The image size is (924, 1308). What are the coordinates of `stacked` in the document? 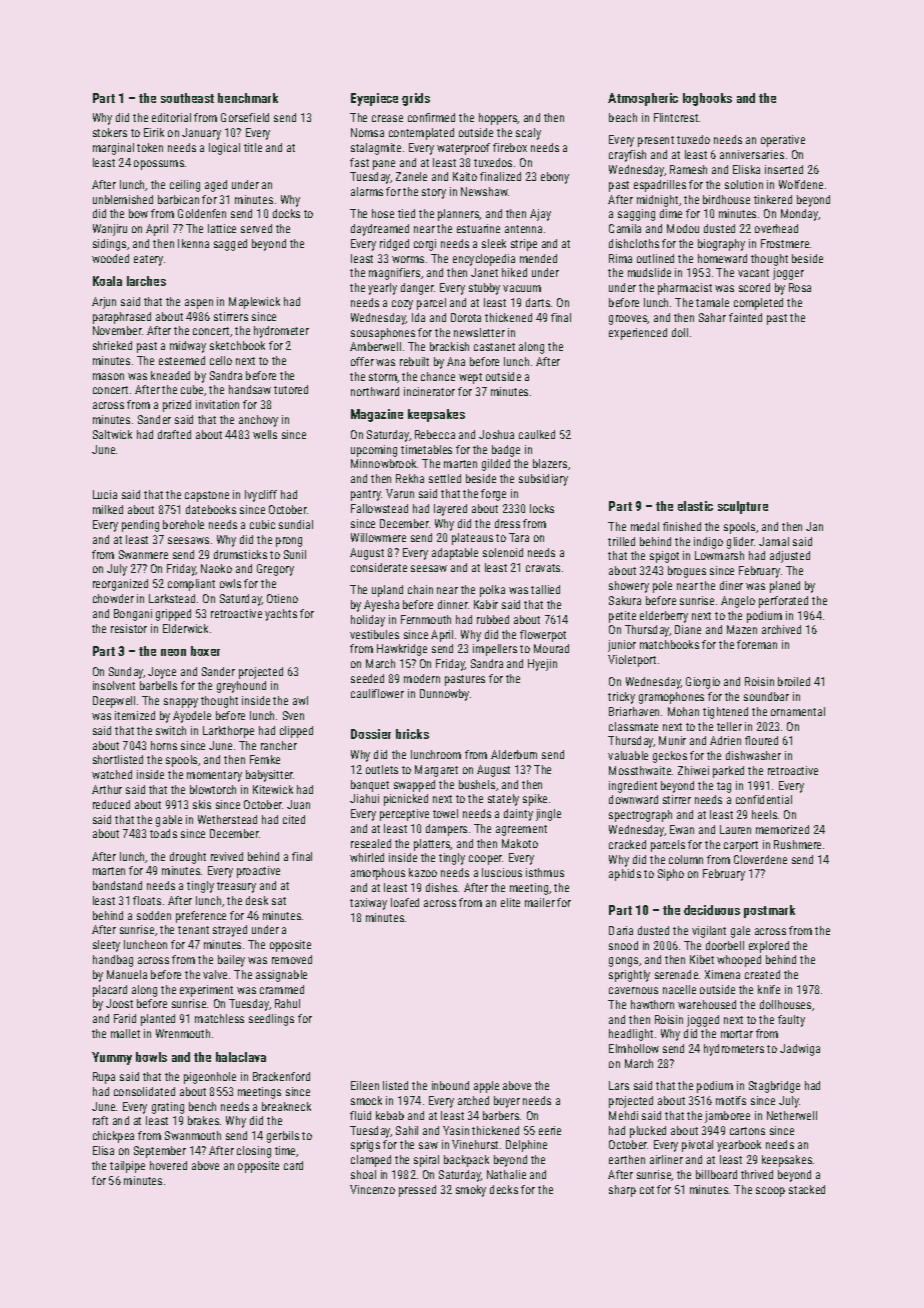 It's located at (807, 1189).
